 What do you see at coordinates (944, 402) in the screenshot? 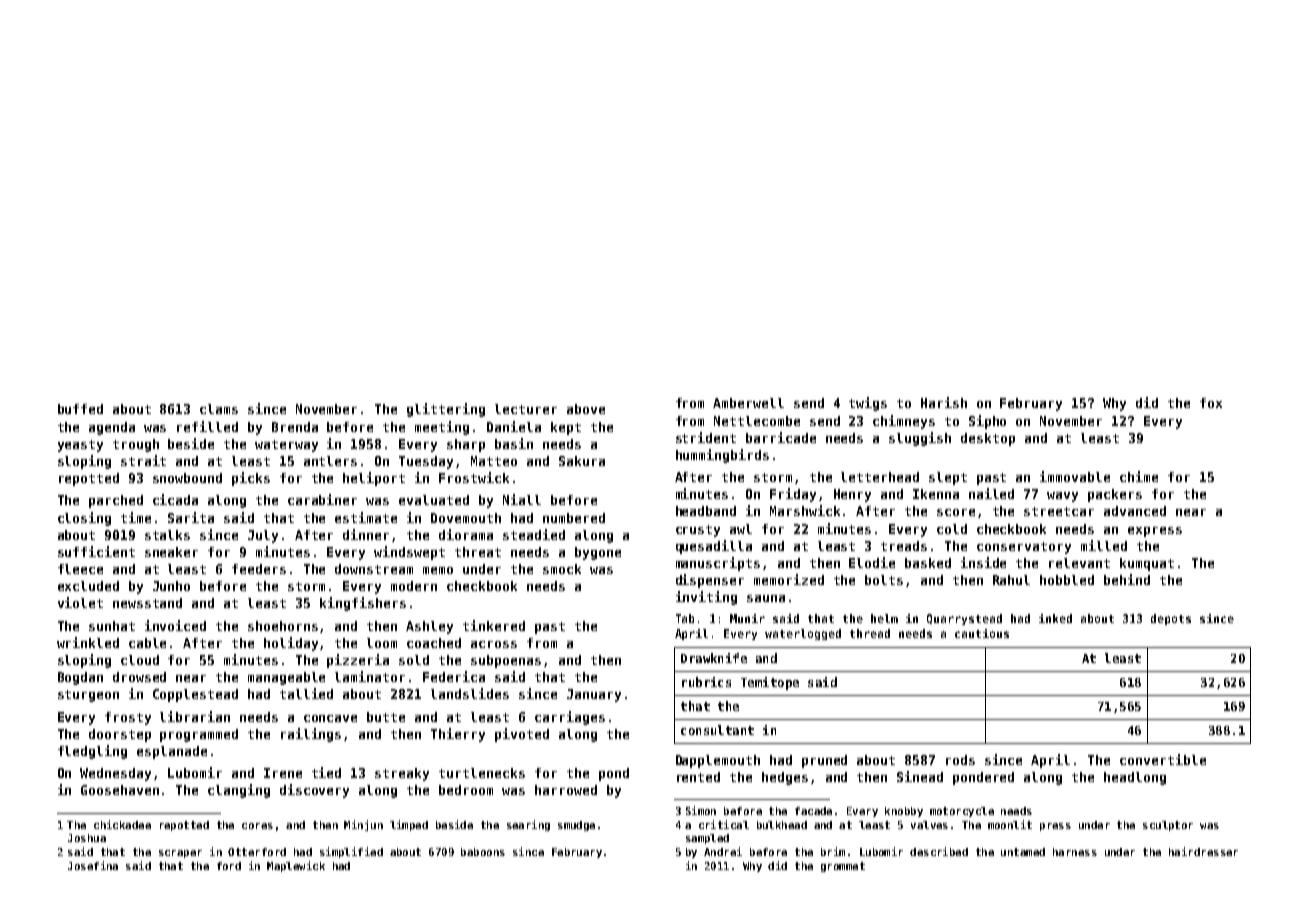
I see `Harish` at bounding box center [944, 402].
